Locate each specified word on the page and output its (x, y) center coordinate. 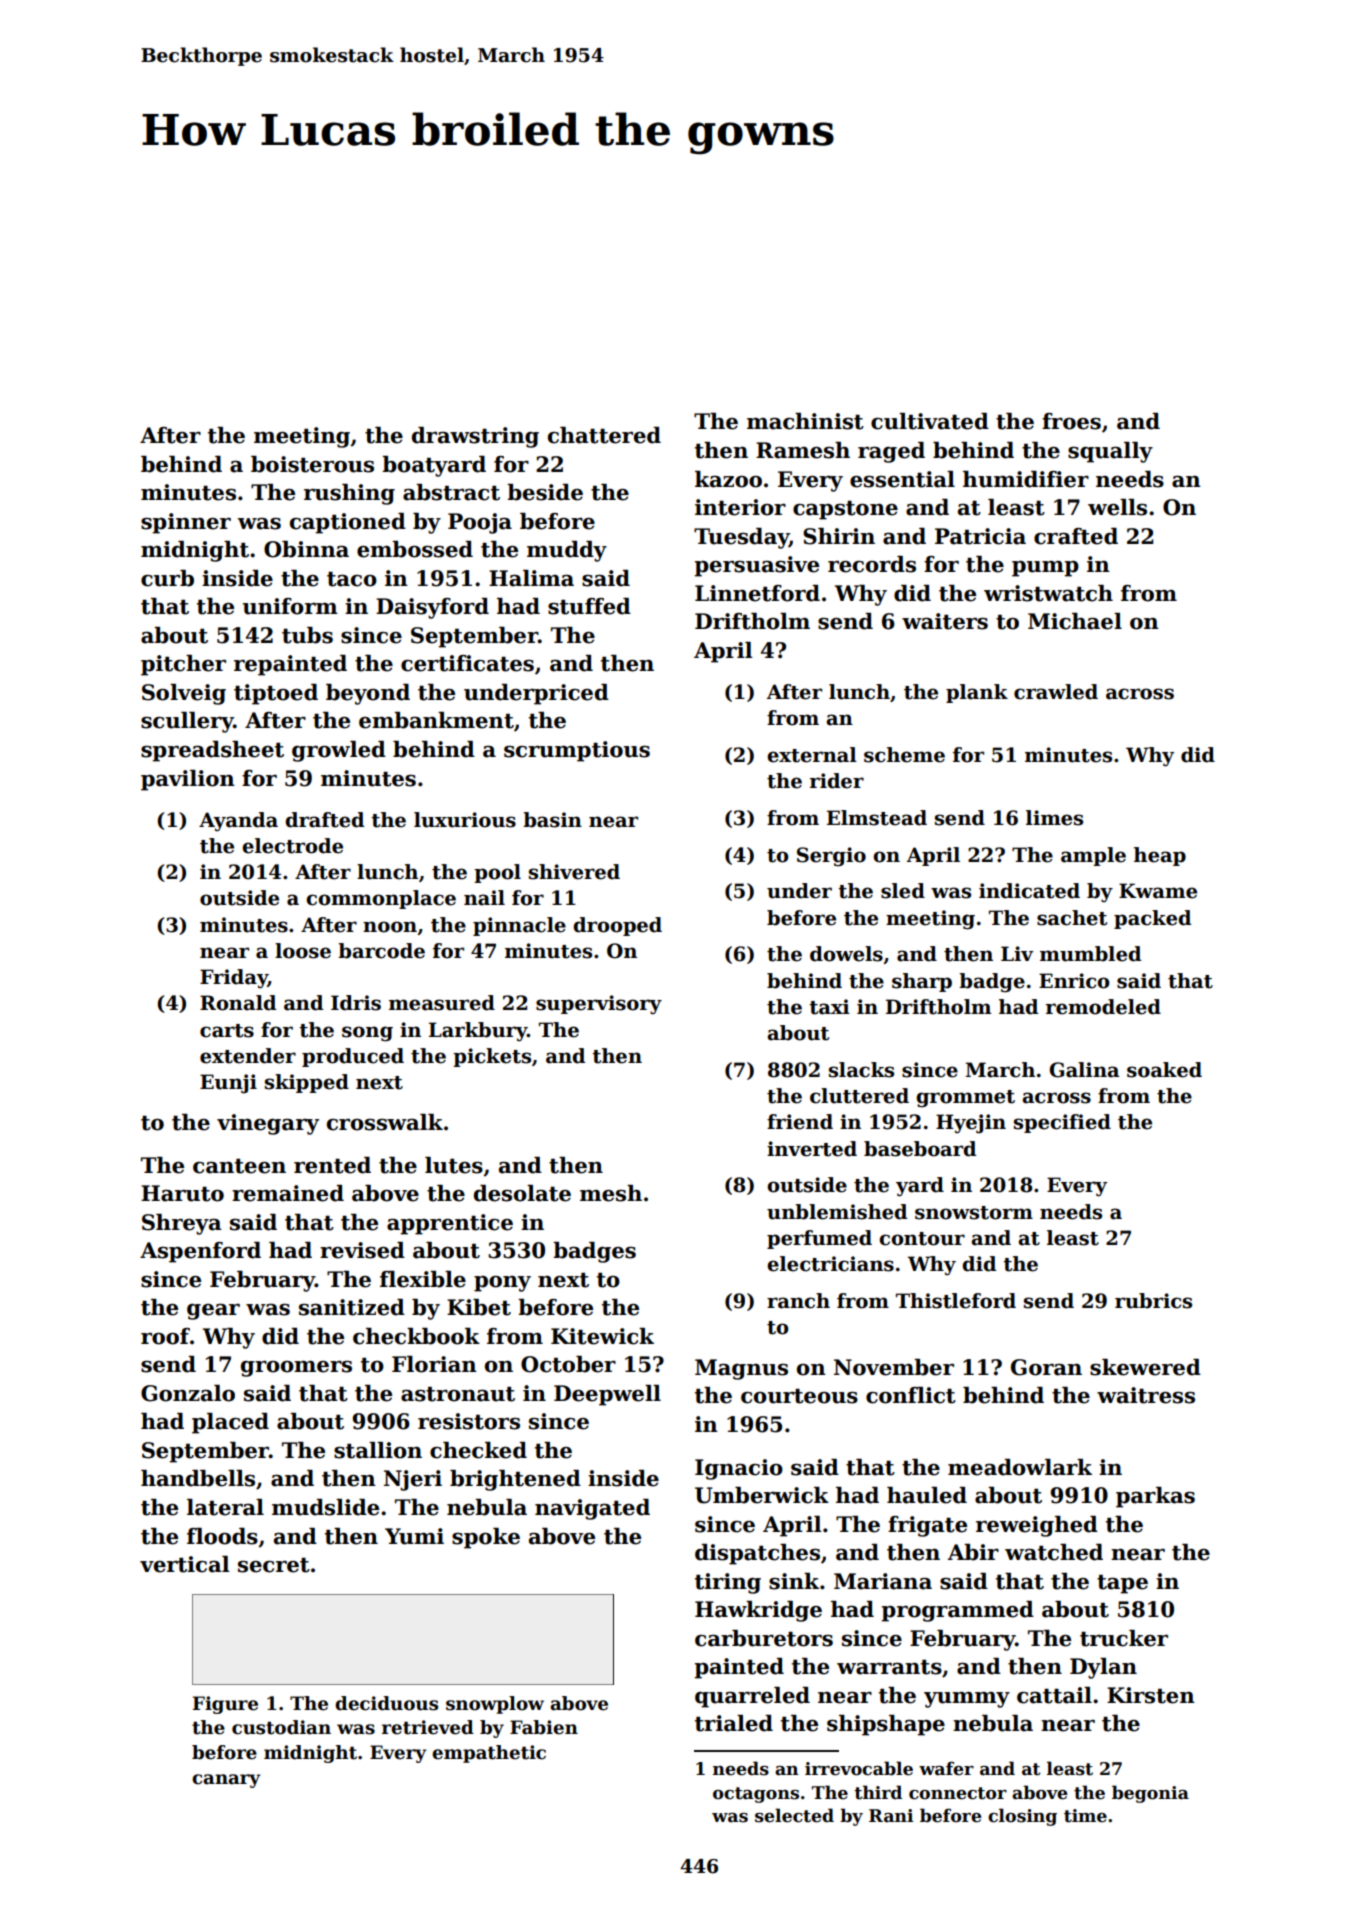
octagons (756, 1795)
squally (1110, 452)
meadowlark (1020, 1467)
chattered (604, 435)
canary (226, 1781)
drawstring (475, 437)
